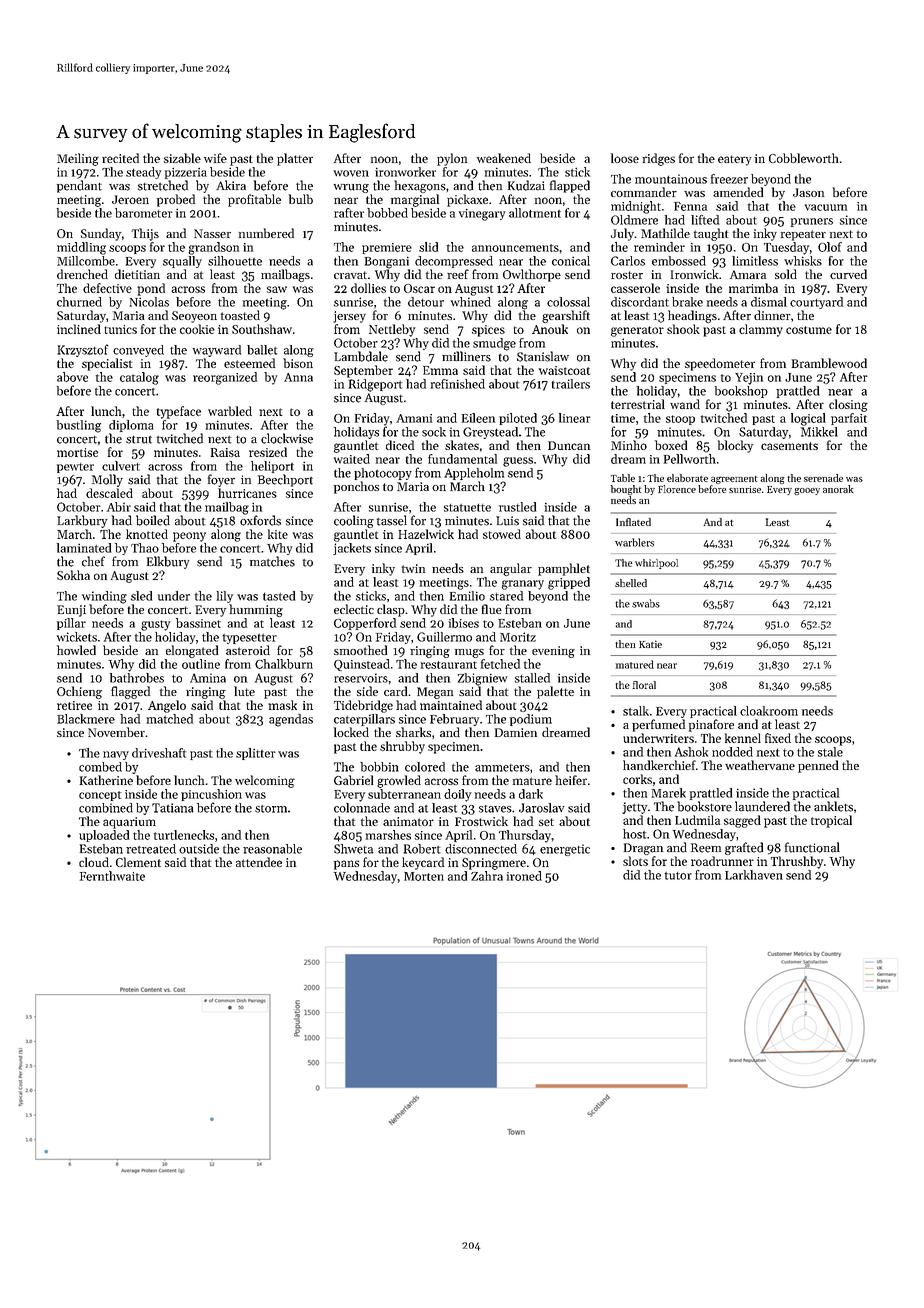 Image resolution: width=924 pixels, height=1308 pixels. Describe the element at coordinates (159, 753) in the screenshot. I see `driveshaft` at that location.
